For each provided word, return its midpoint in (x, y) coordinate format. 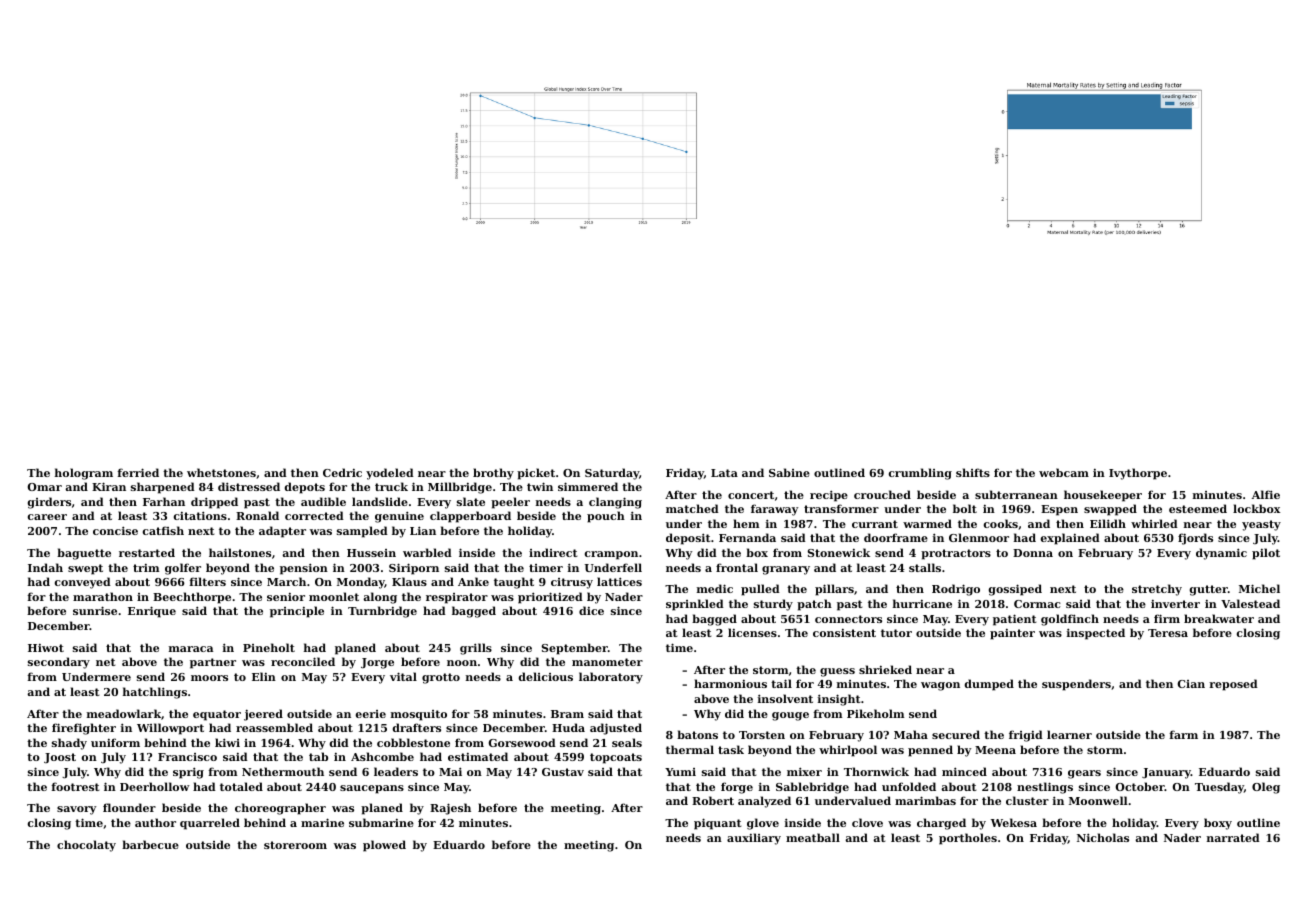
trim (146, 568)
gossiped (1015, 590)
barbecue (150, 844)
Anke (473, 581)
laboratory (611, 678)
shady (69, 744)
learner (1069, 734)
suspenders (1076, 685)
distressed (249, 486)
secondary (59, 663)
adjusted (616, 729)
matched (692, 508)
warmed (927, 523)
